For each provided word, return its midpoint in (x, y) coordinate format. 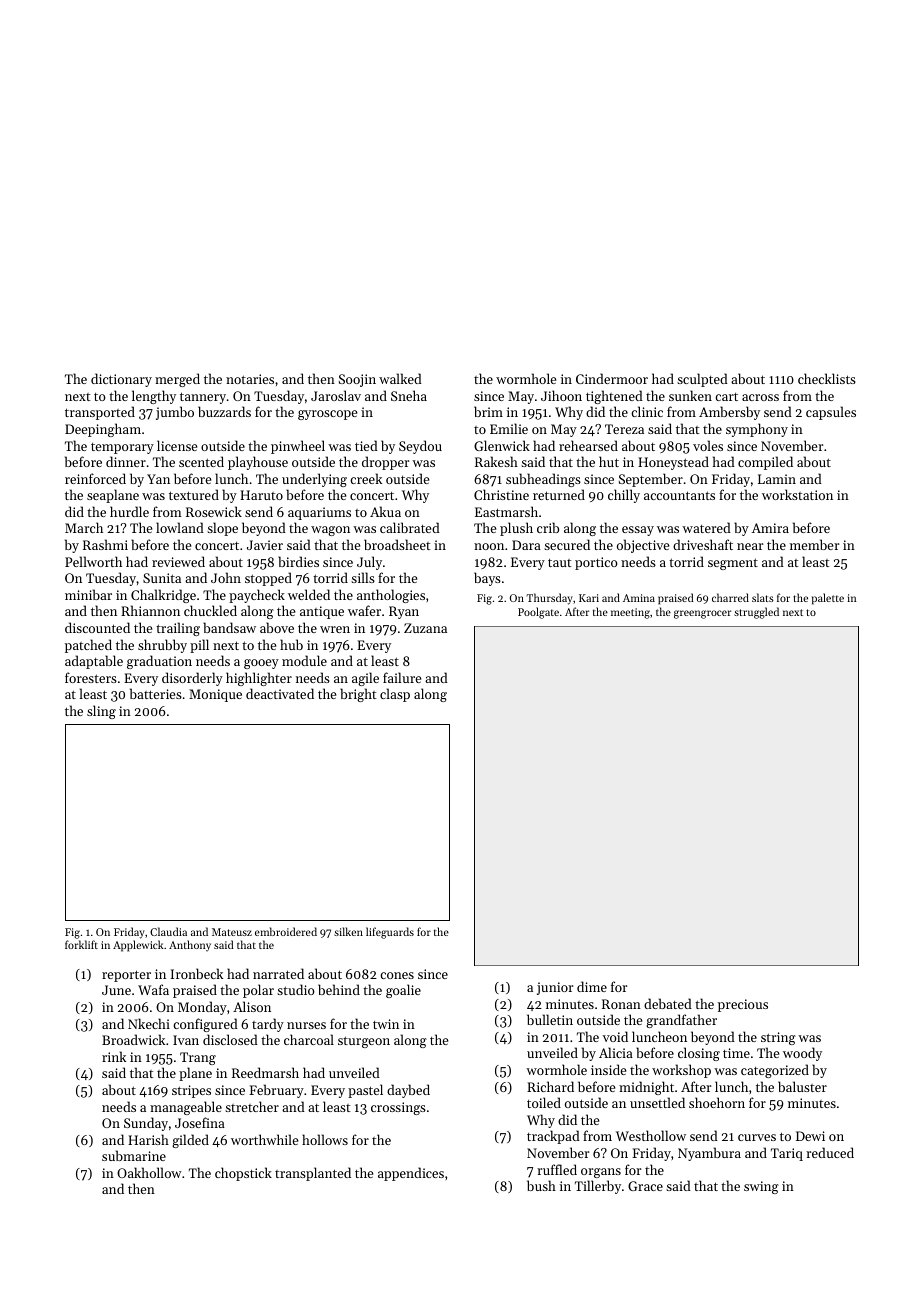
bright (358, 695)
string (778, 1038)
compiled (765, 463)
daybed (408, 1091)
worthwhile (264, 1139)
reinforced (95, 478)
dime (592, 986)
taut (560, 563)
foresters (91, 677)
